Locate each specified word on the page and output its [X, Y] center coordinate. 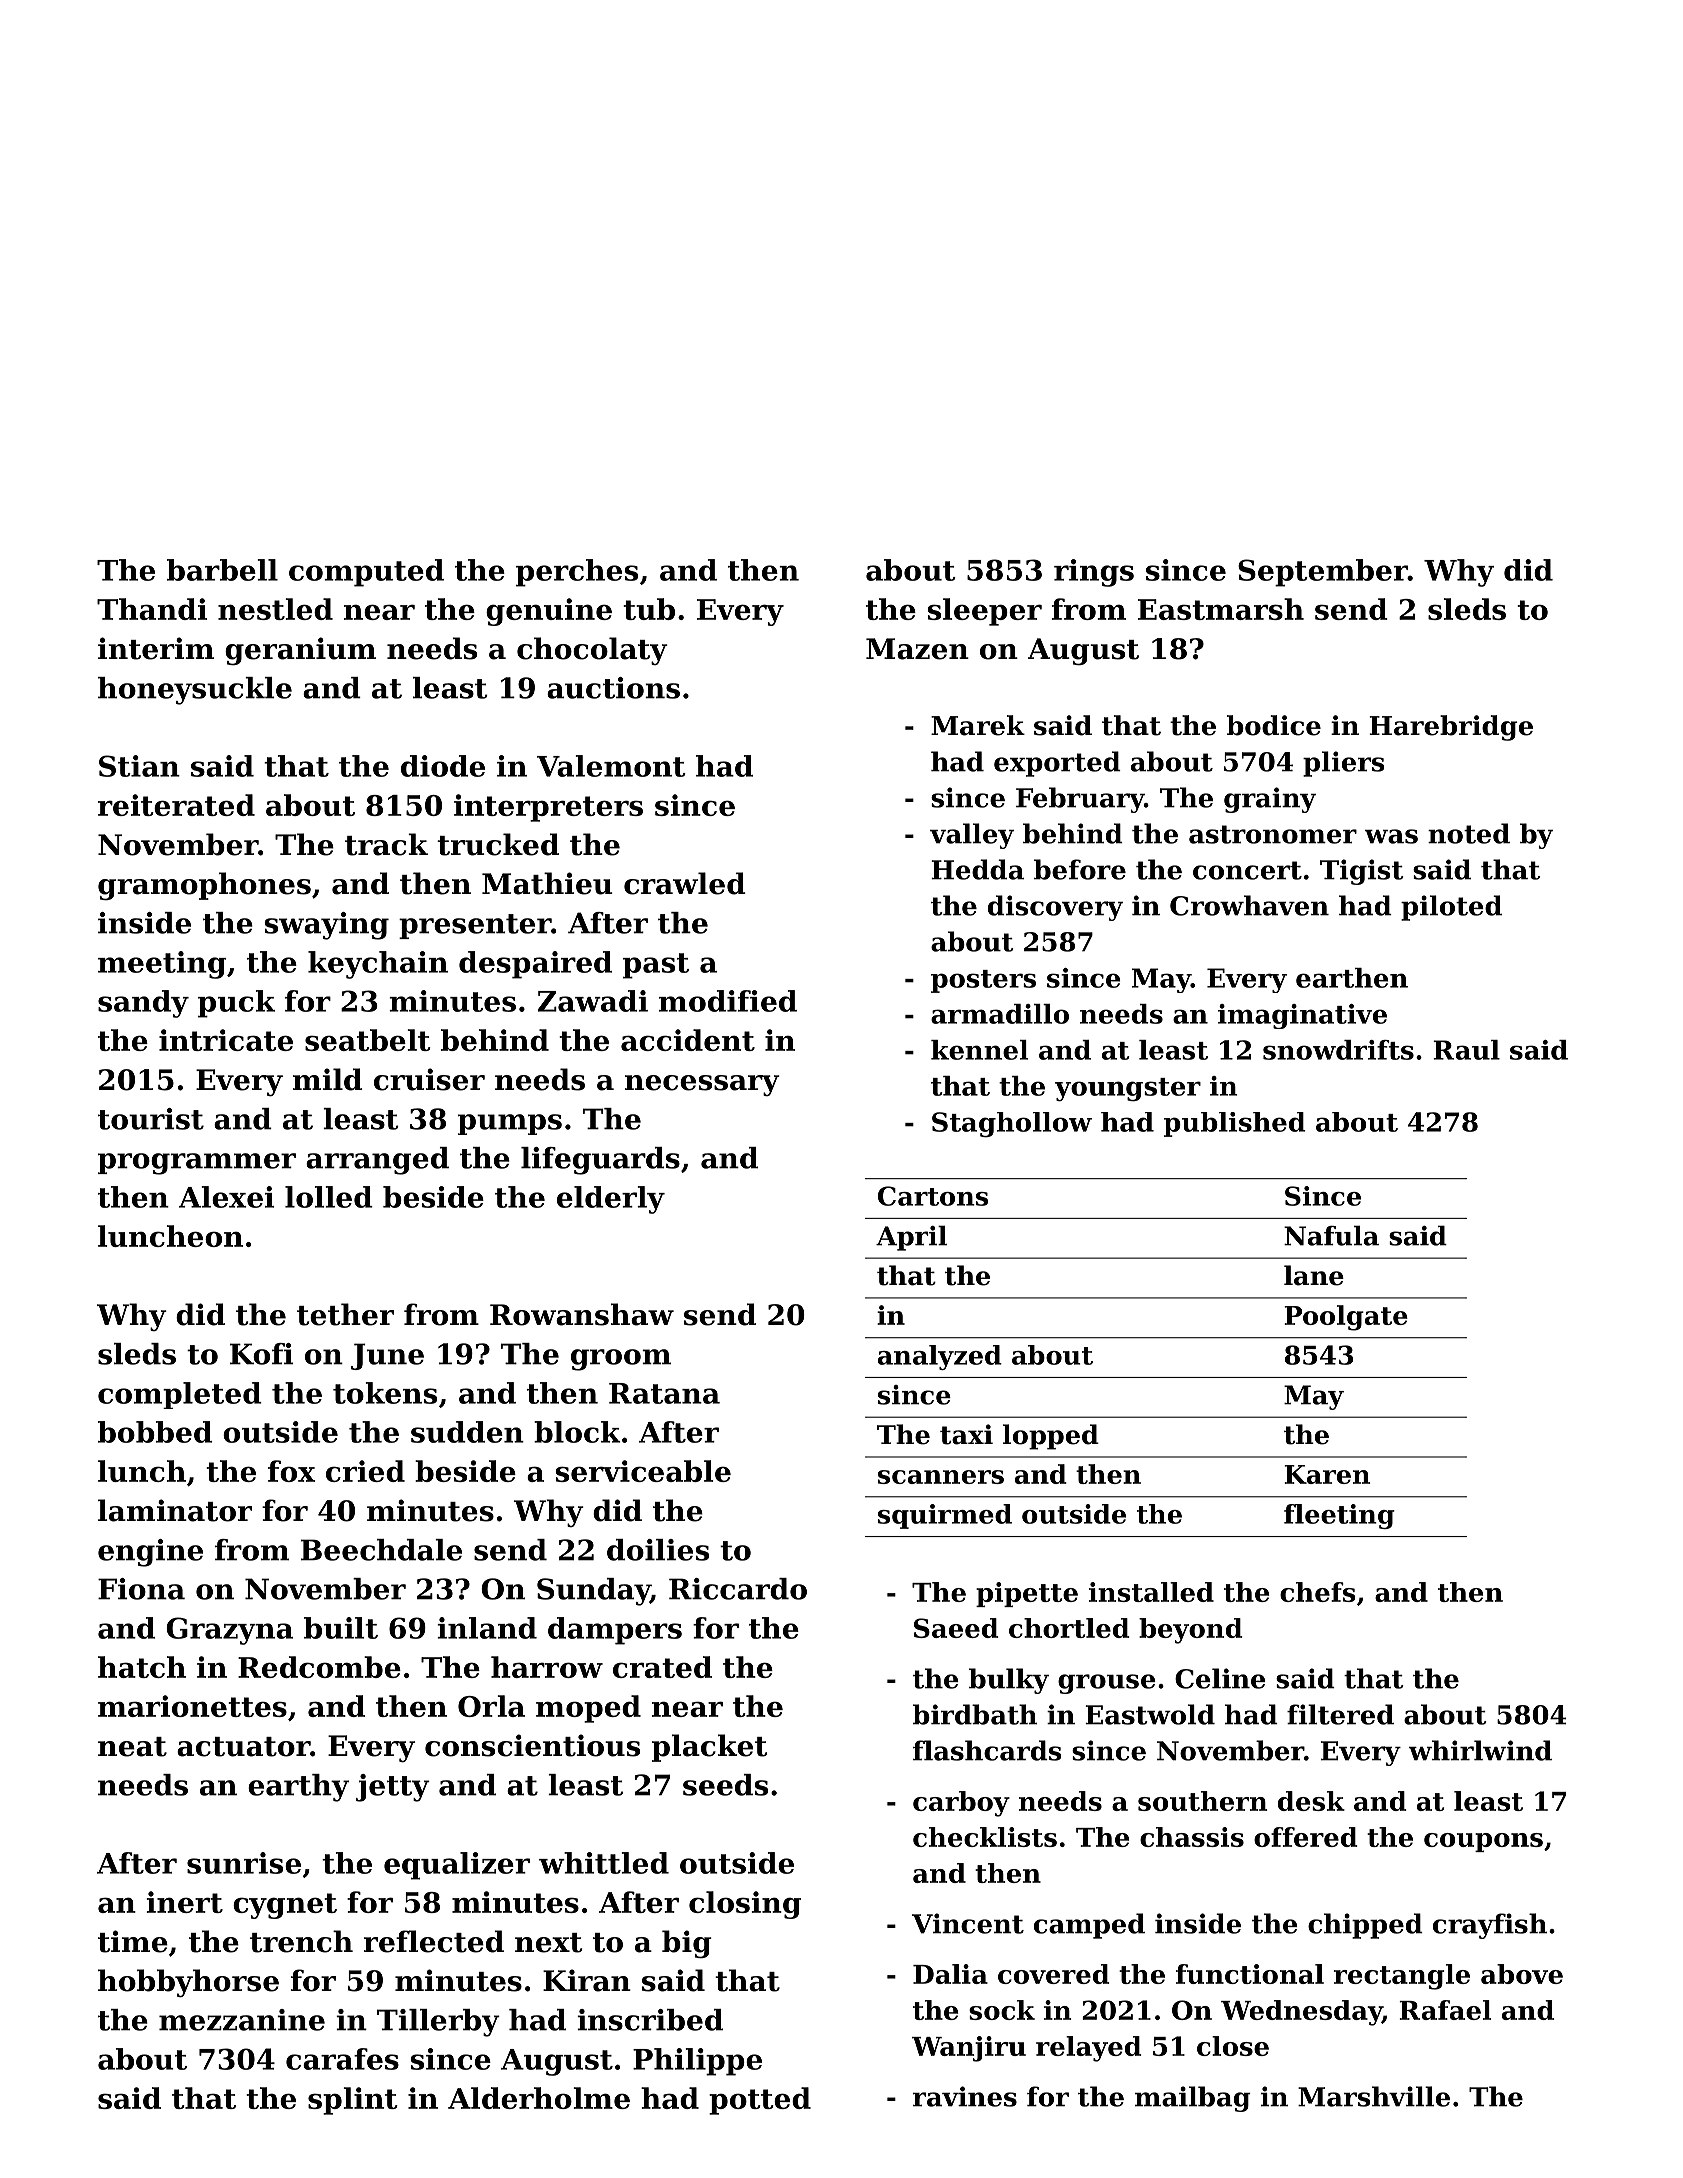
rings [1094, 573]
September [1323, 573]
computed [366, 573]
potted [760, 2101]
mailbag [1193, 2099]
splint [353, 2101]
